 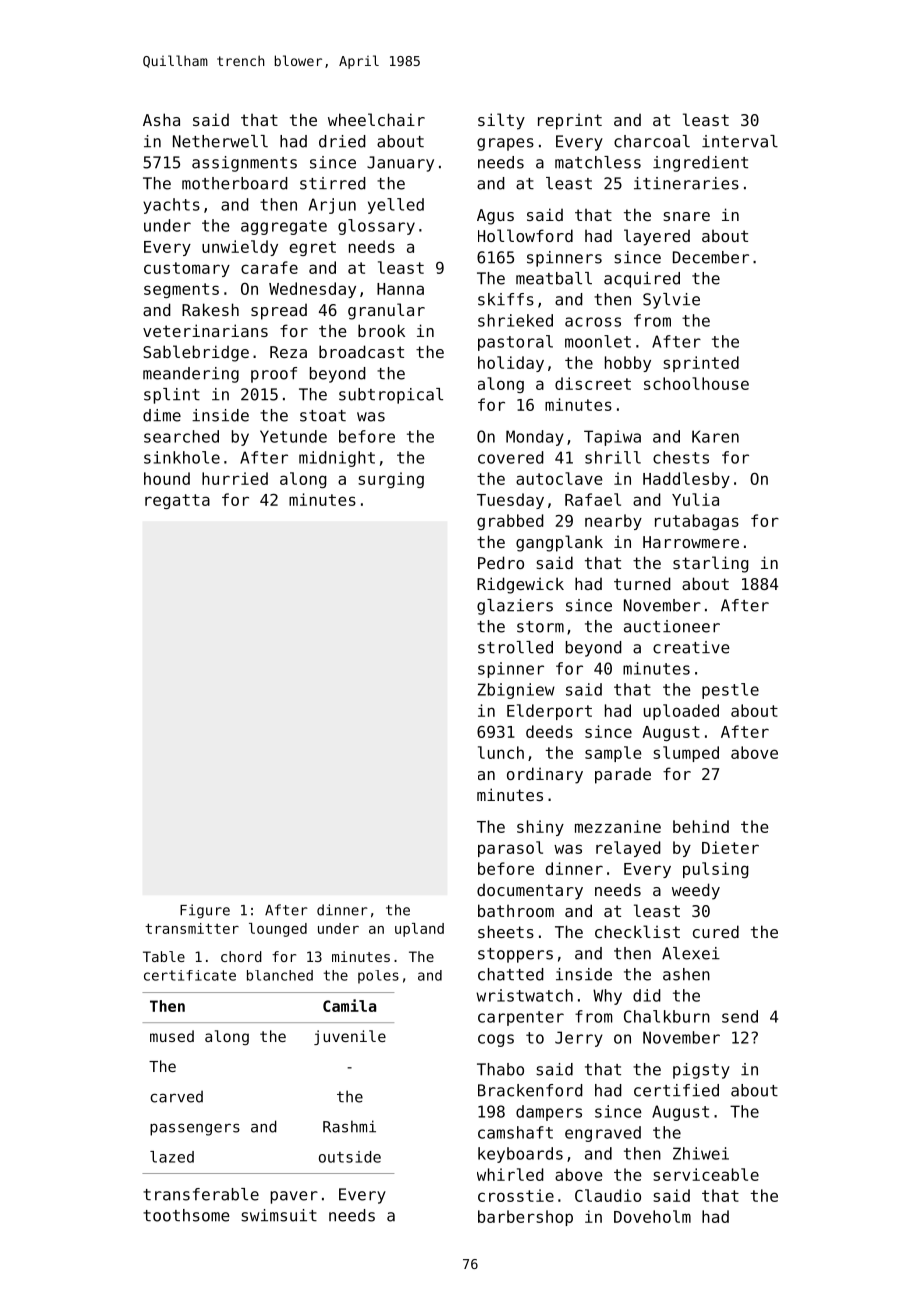 I want to click on Brackenford, so click(x=530, y=1090).
